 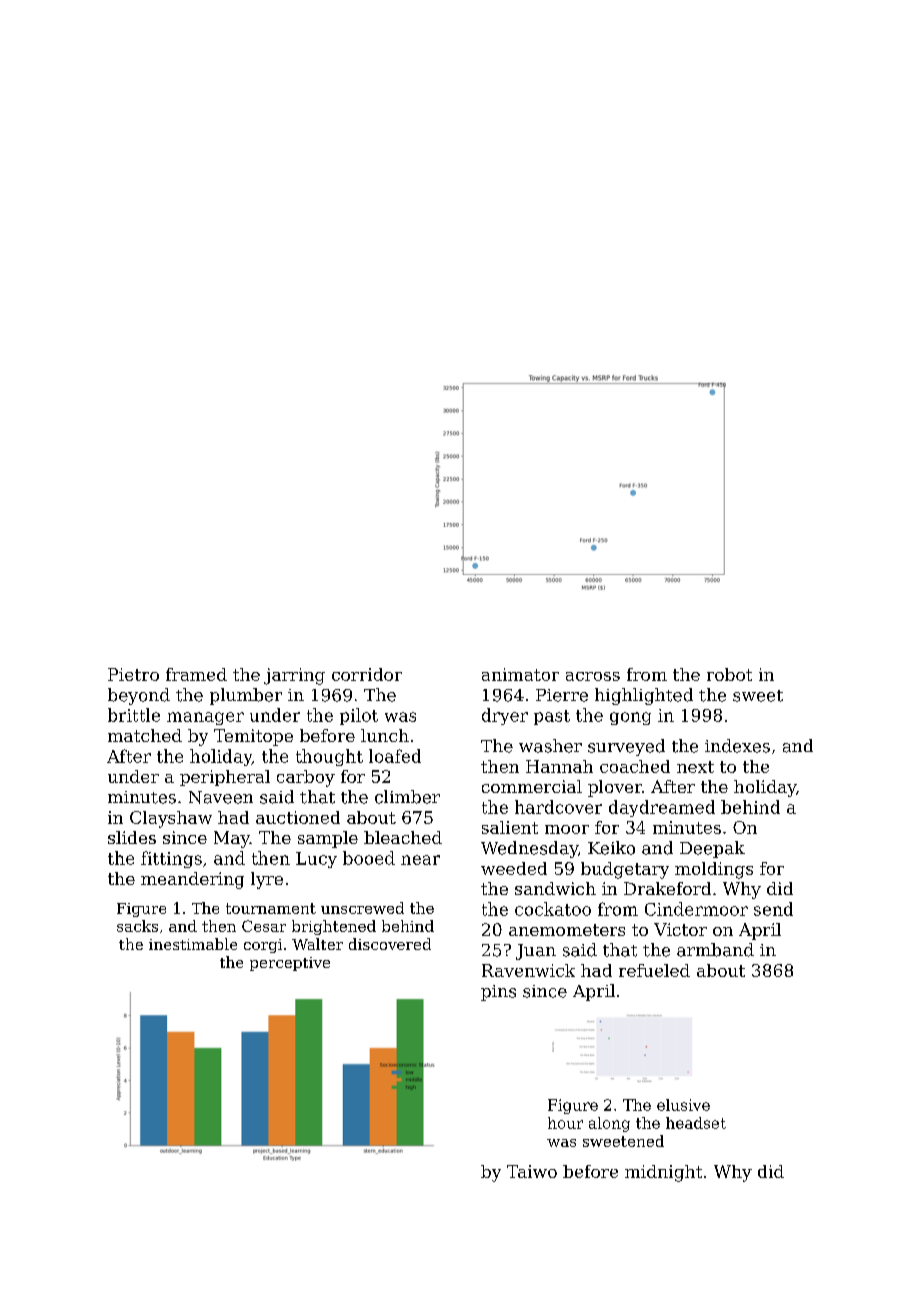 I want to click on jarring, so click(x=294, y=676).
